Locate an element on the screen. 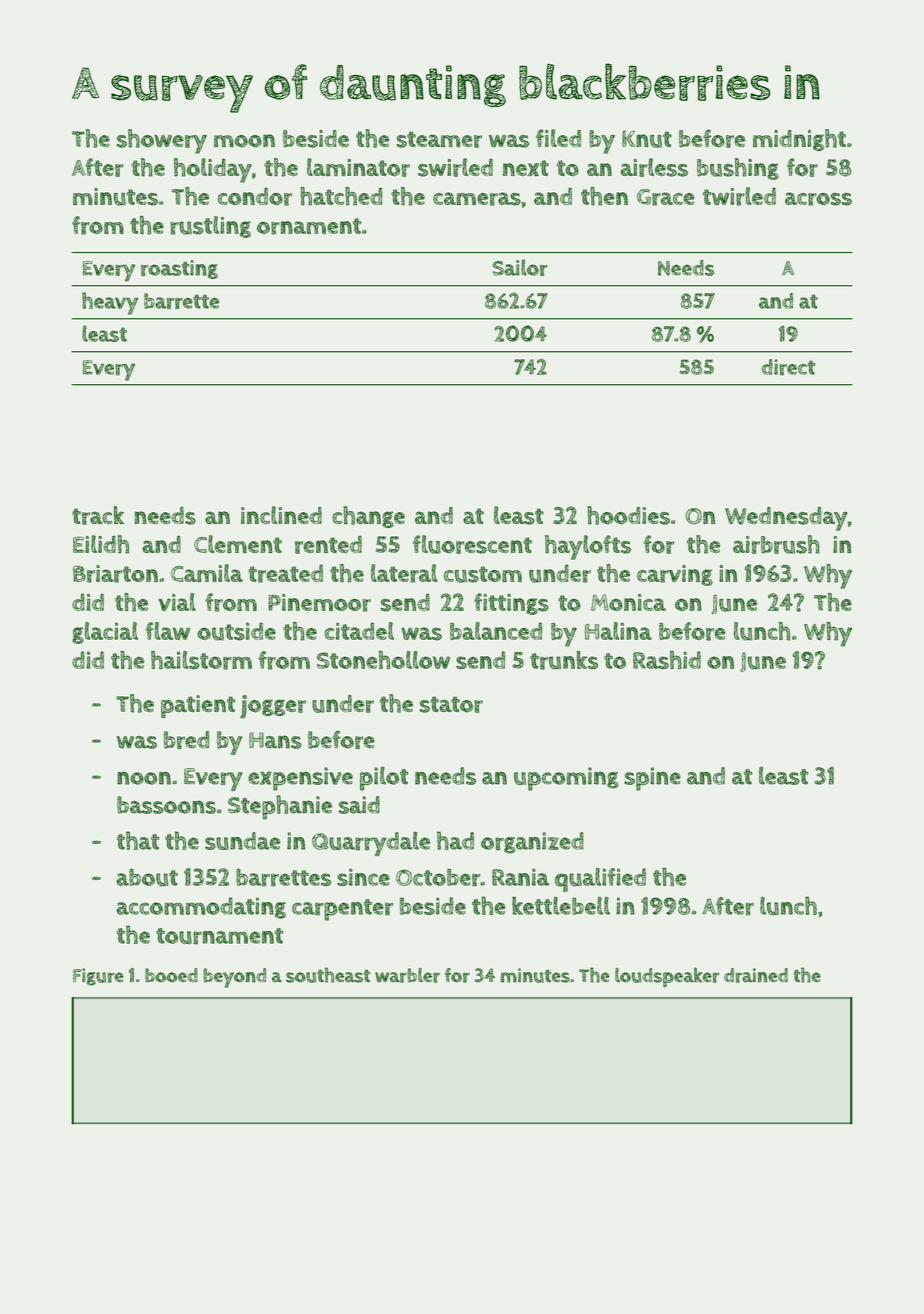 The height and width of the screenshot is (1314, 924). Clement is located at coordinates (238, 544).
